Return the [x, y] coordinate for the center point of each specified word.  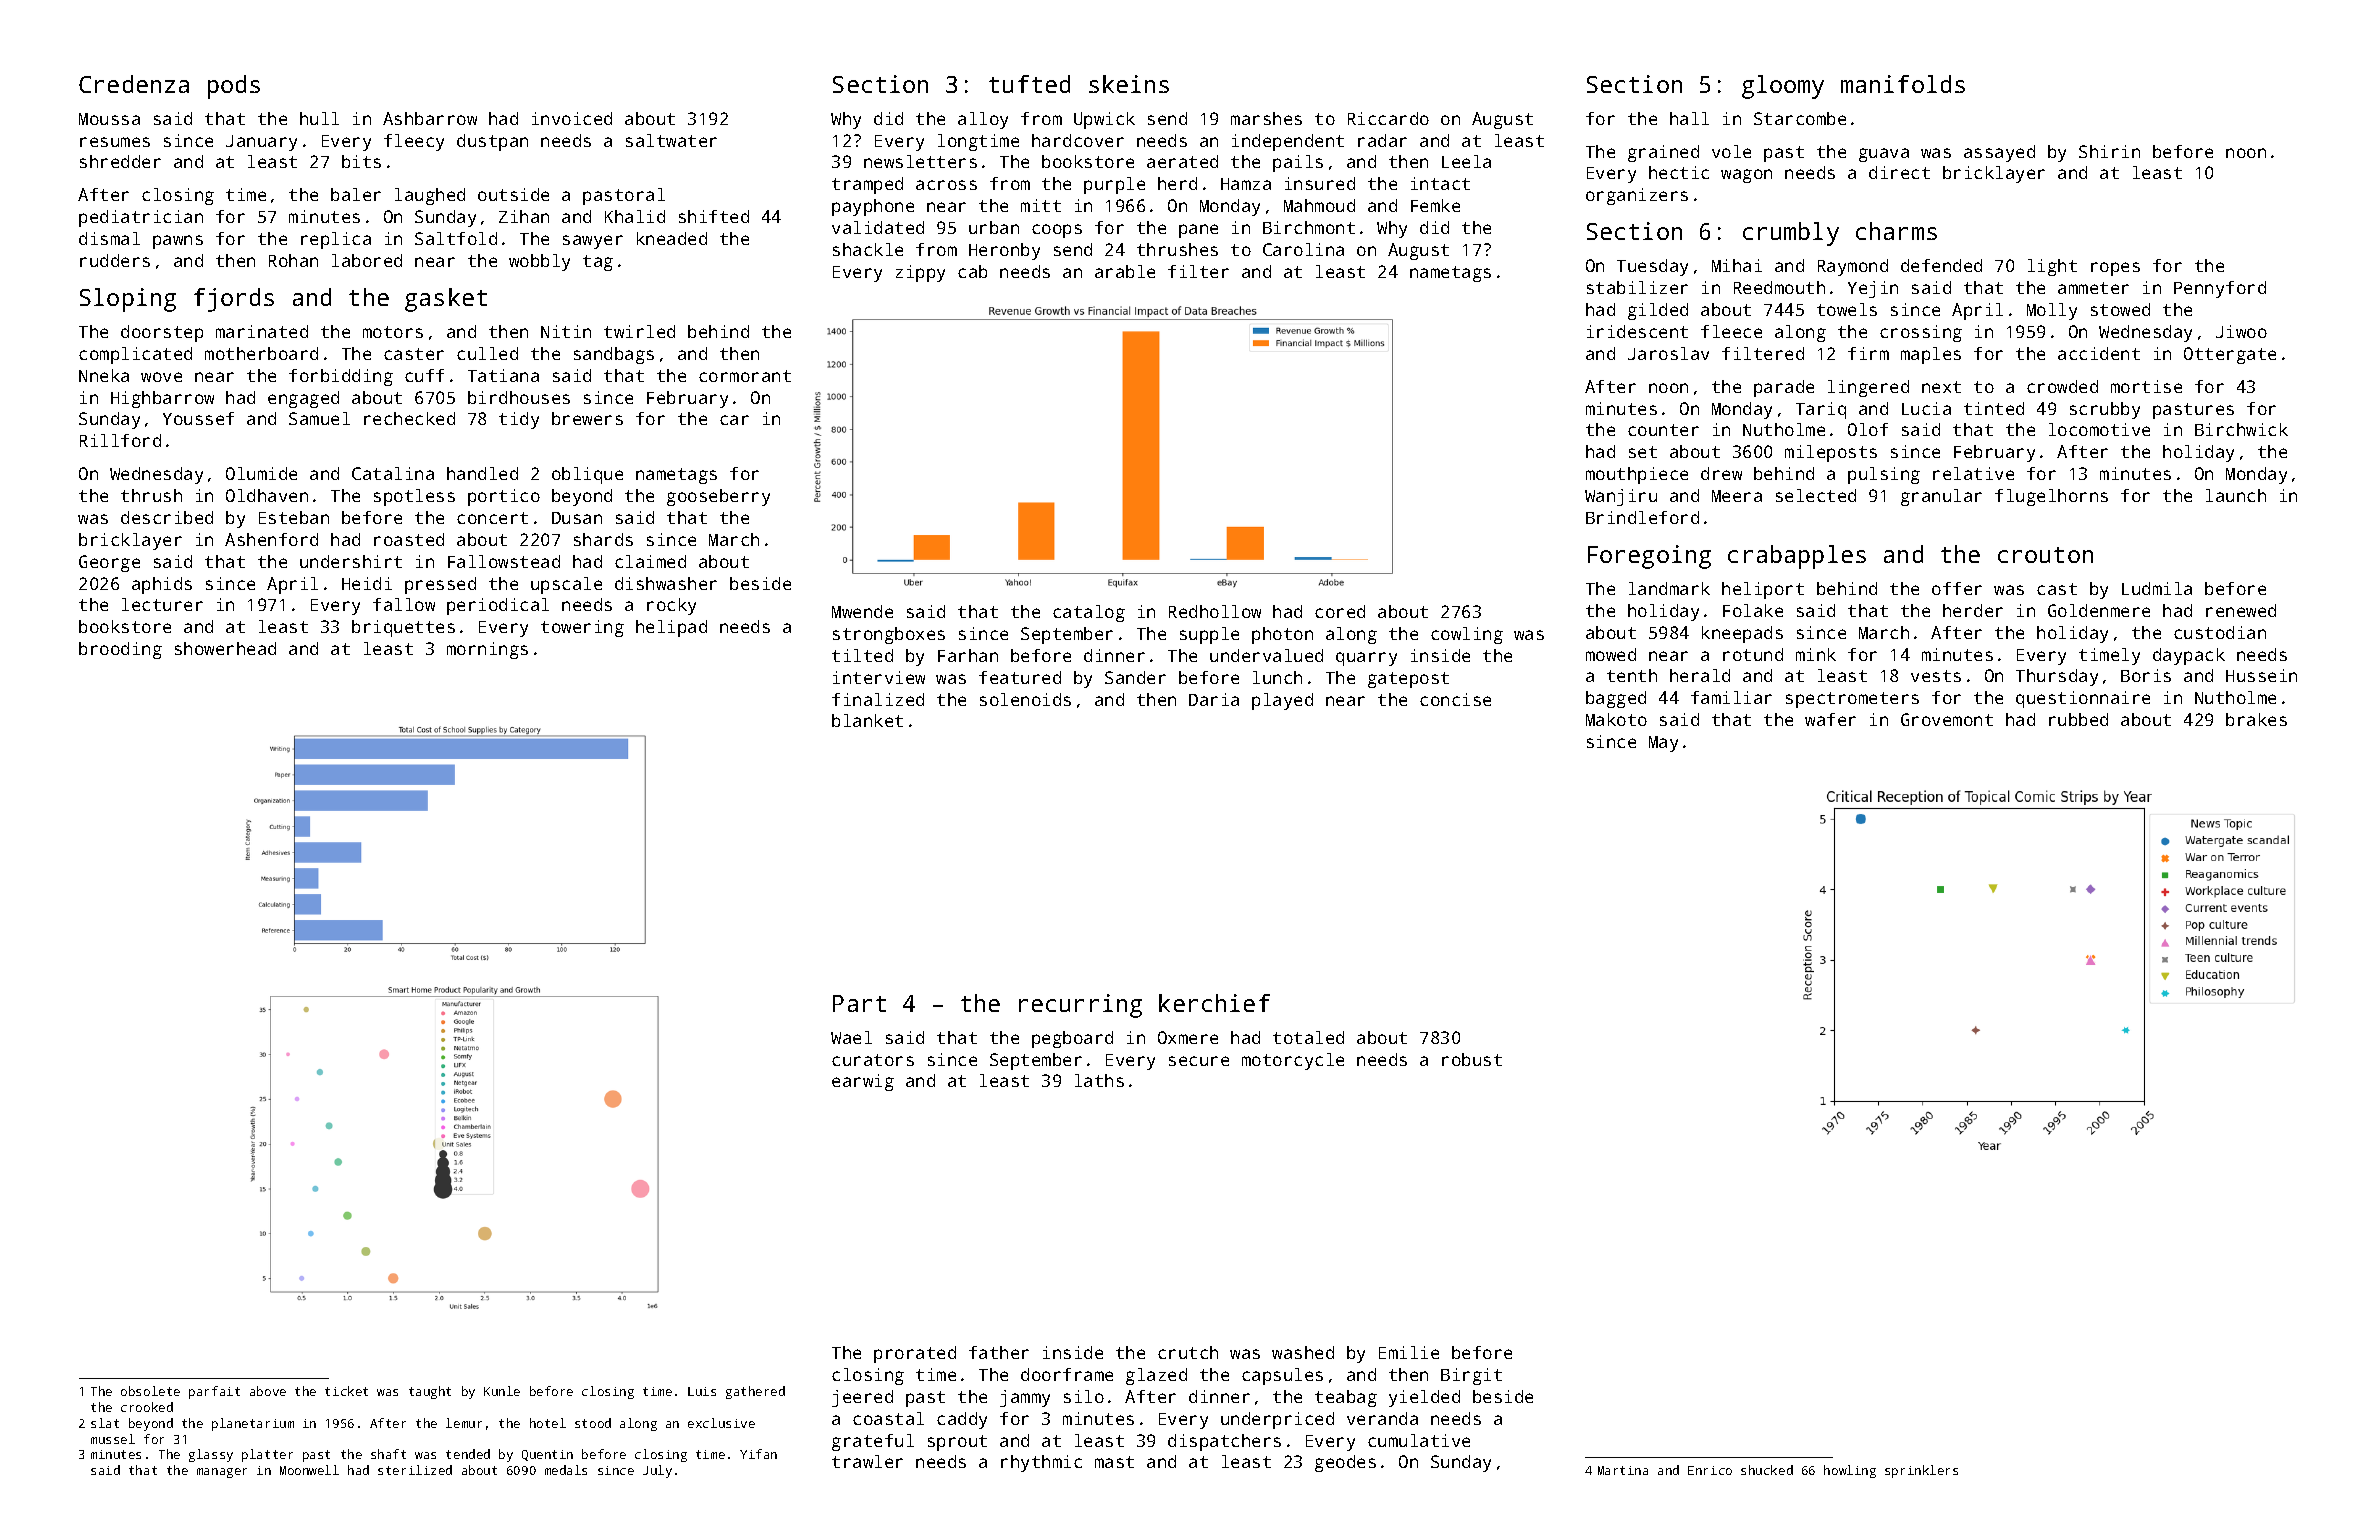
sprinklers [1921, 1471]
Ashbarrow [430, 118]
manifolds [1903, 84]
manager [222, 1473]
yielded [1424, 1398]
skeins [1129, 84]
